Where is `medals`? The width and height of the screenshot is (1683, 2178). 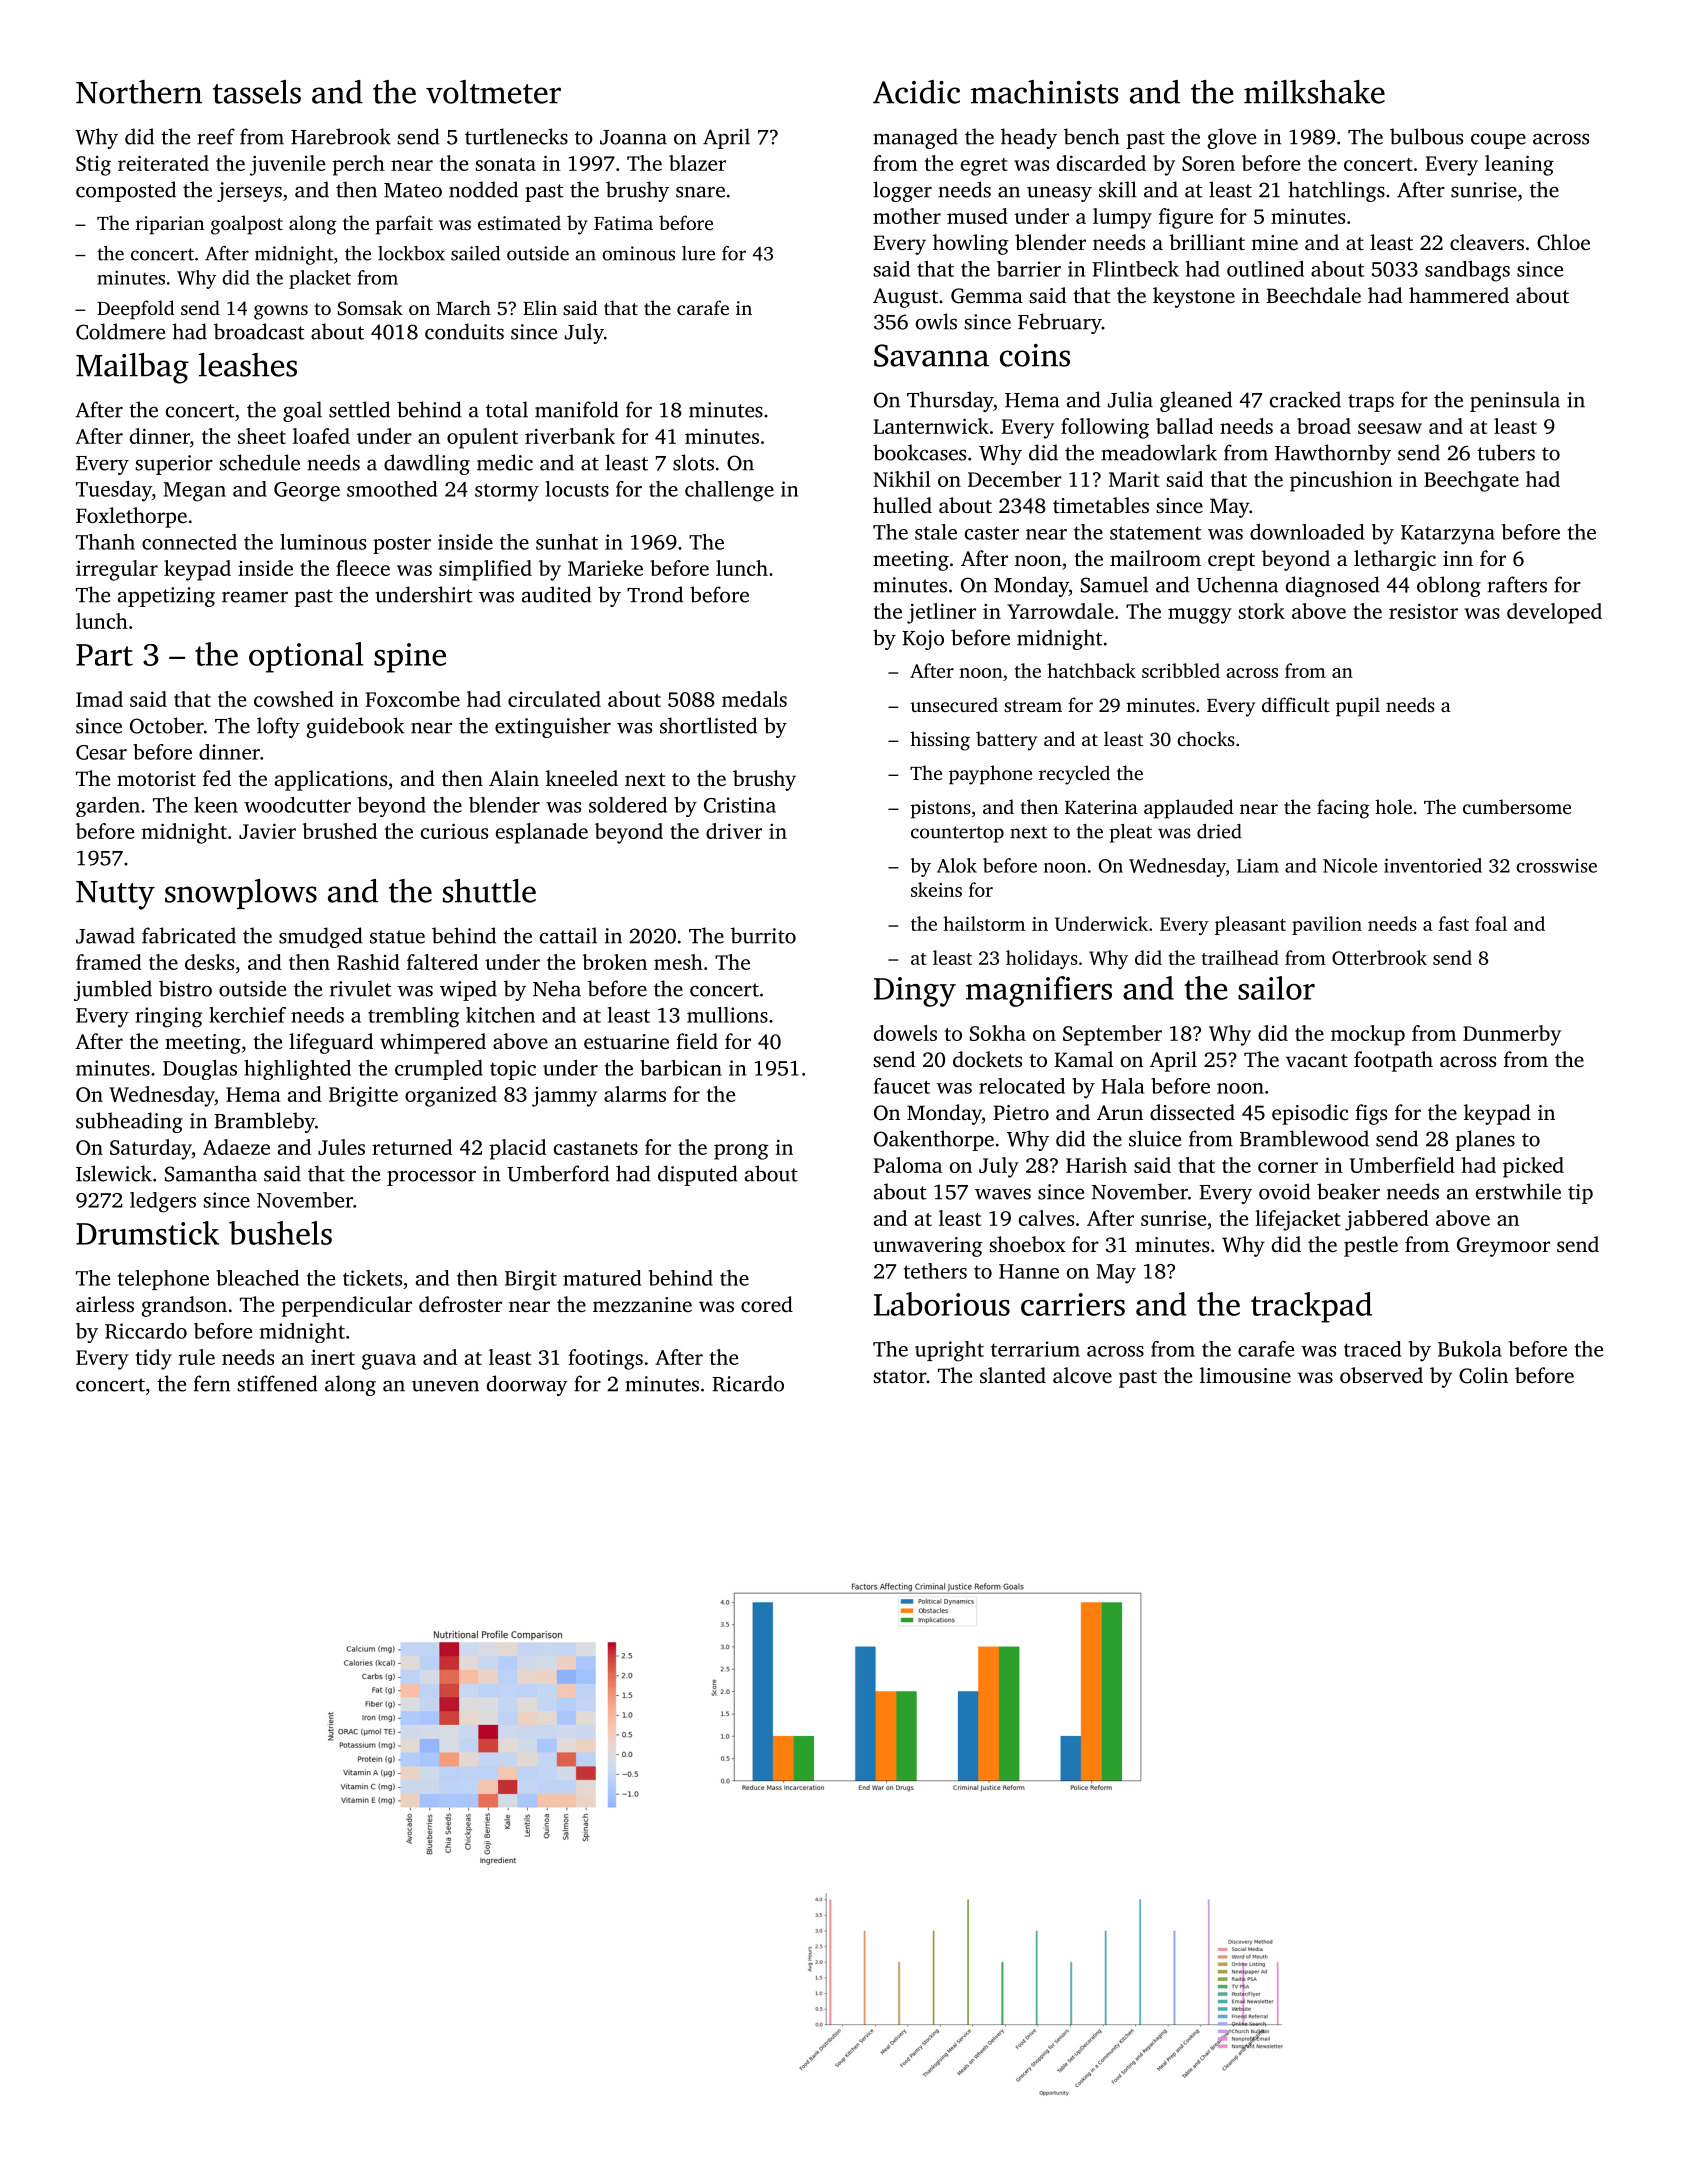 medals is located at coordinates (754, 699).
